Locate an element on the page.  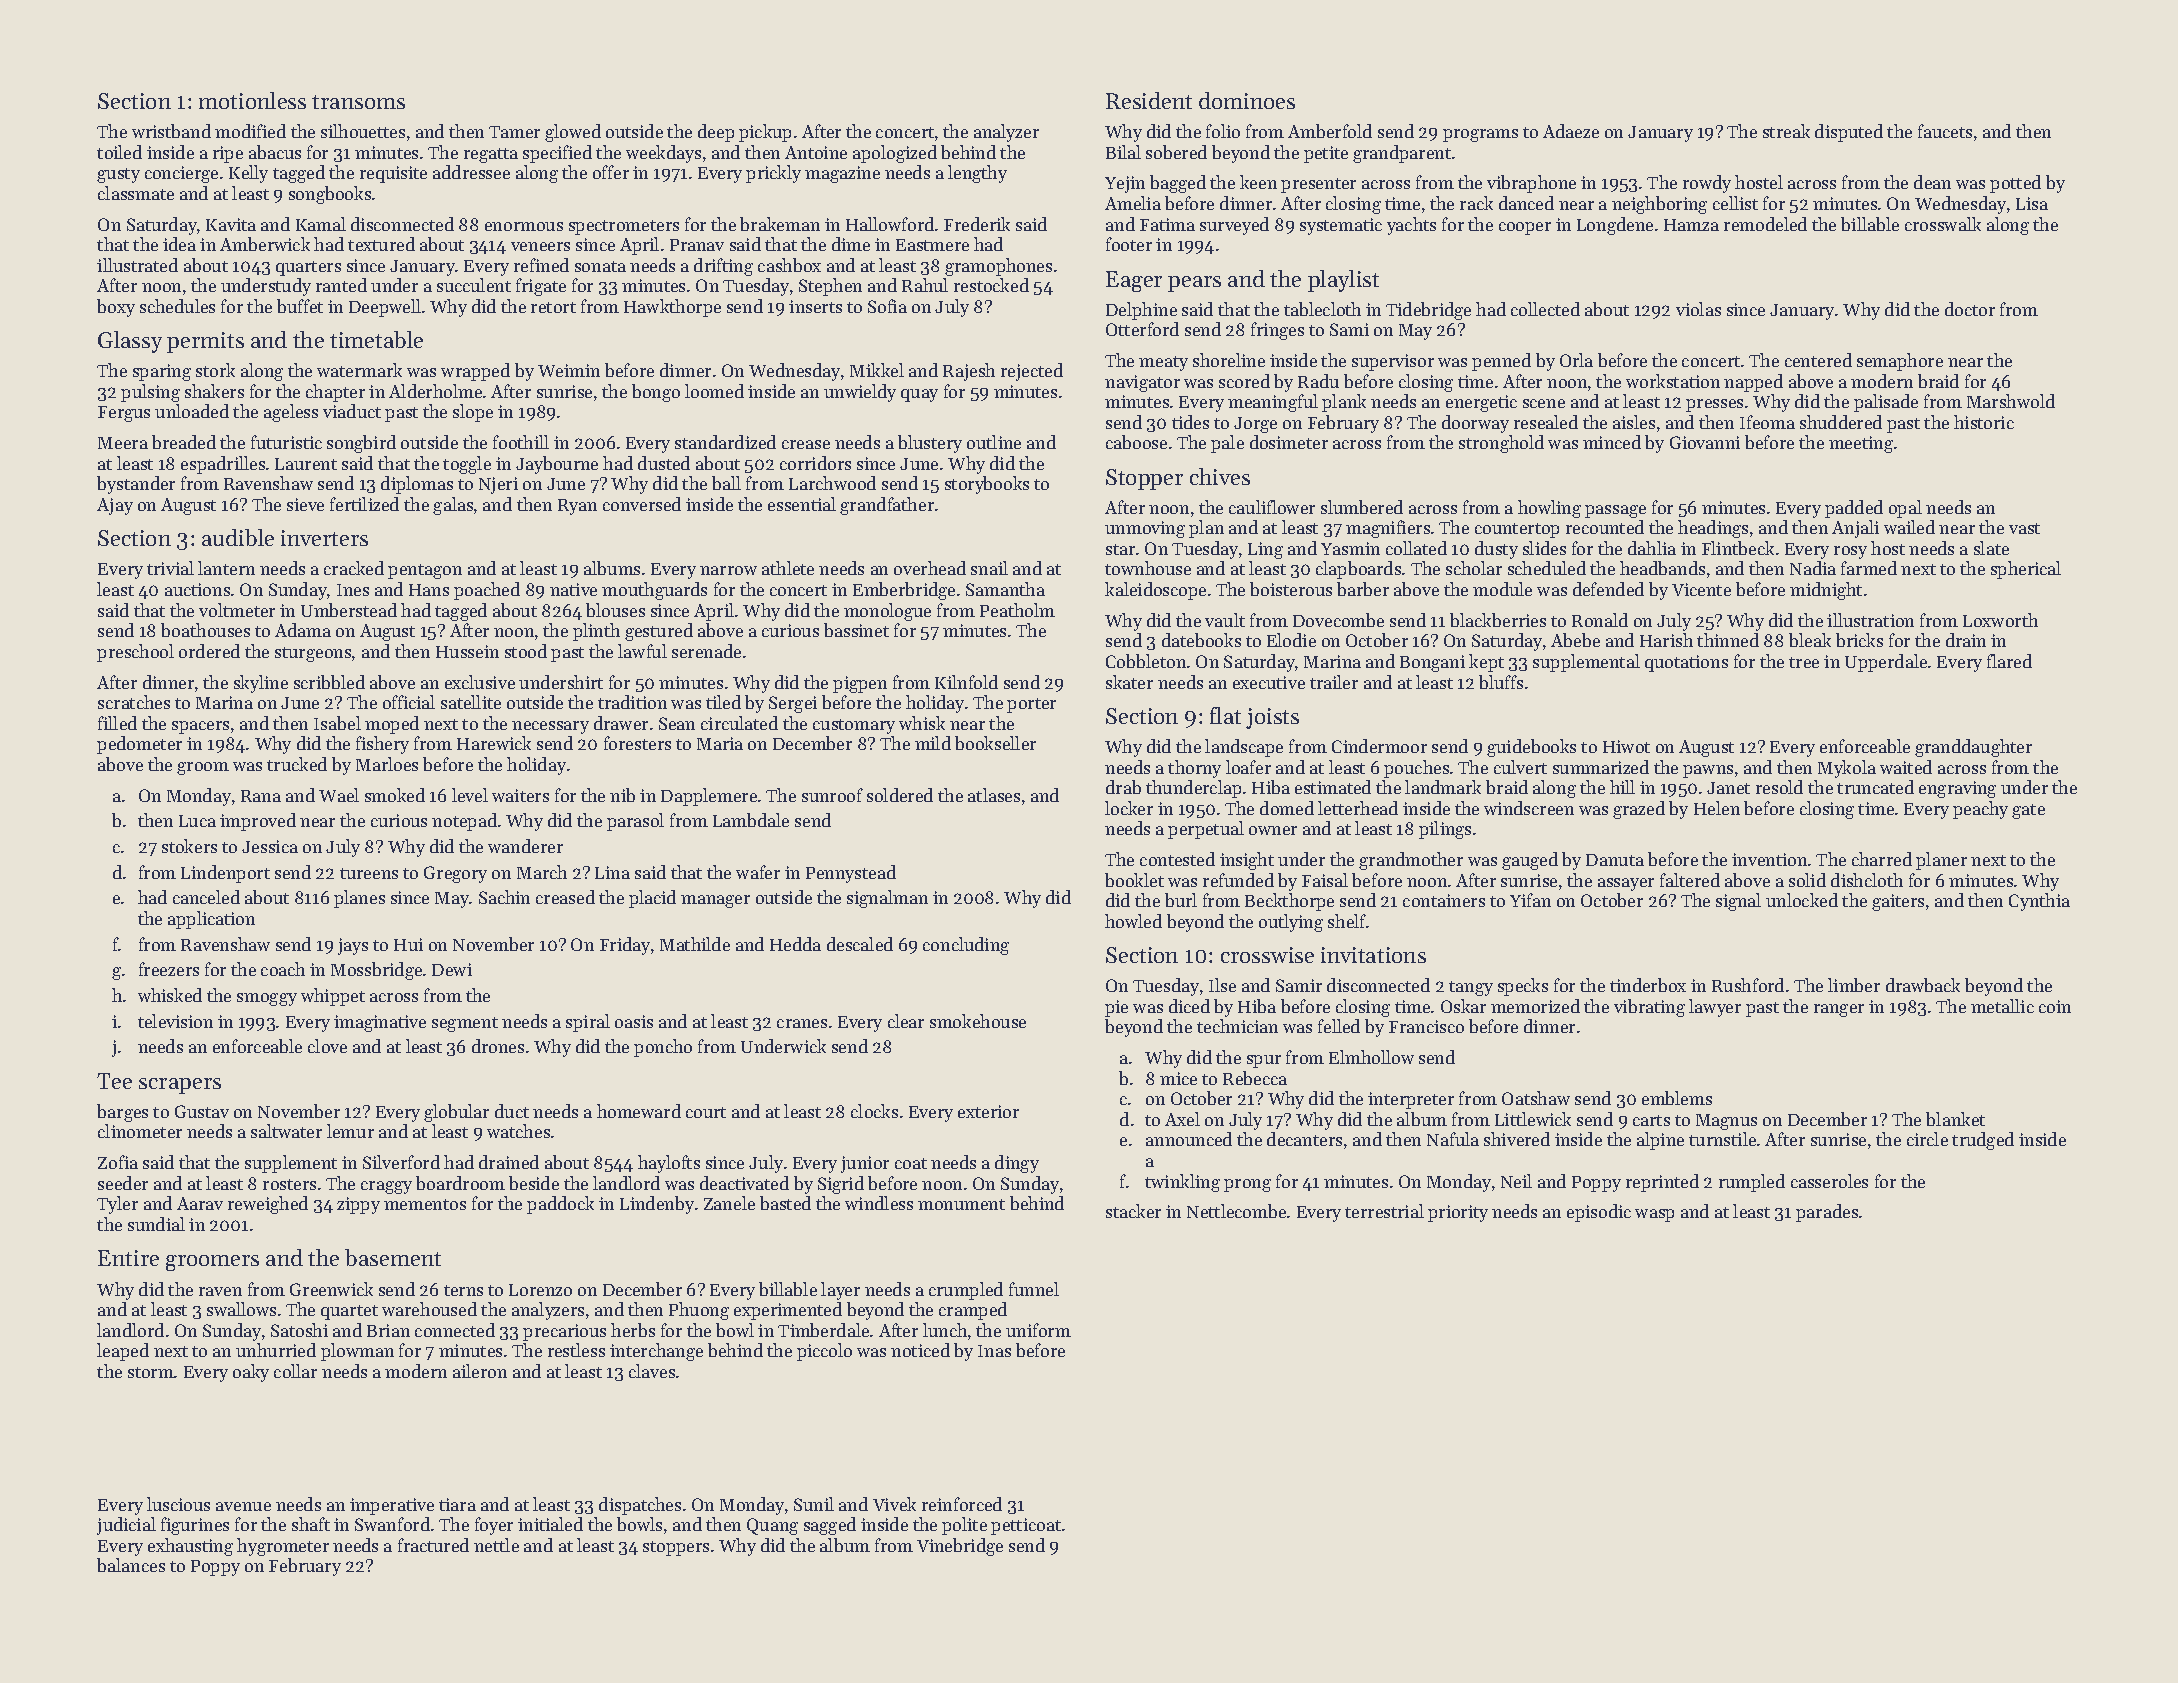
Vinebridge is located at coordinates (960, 1547).
